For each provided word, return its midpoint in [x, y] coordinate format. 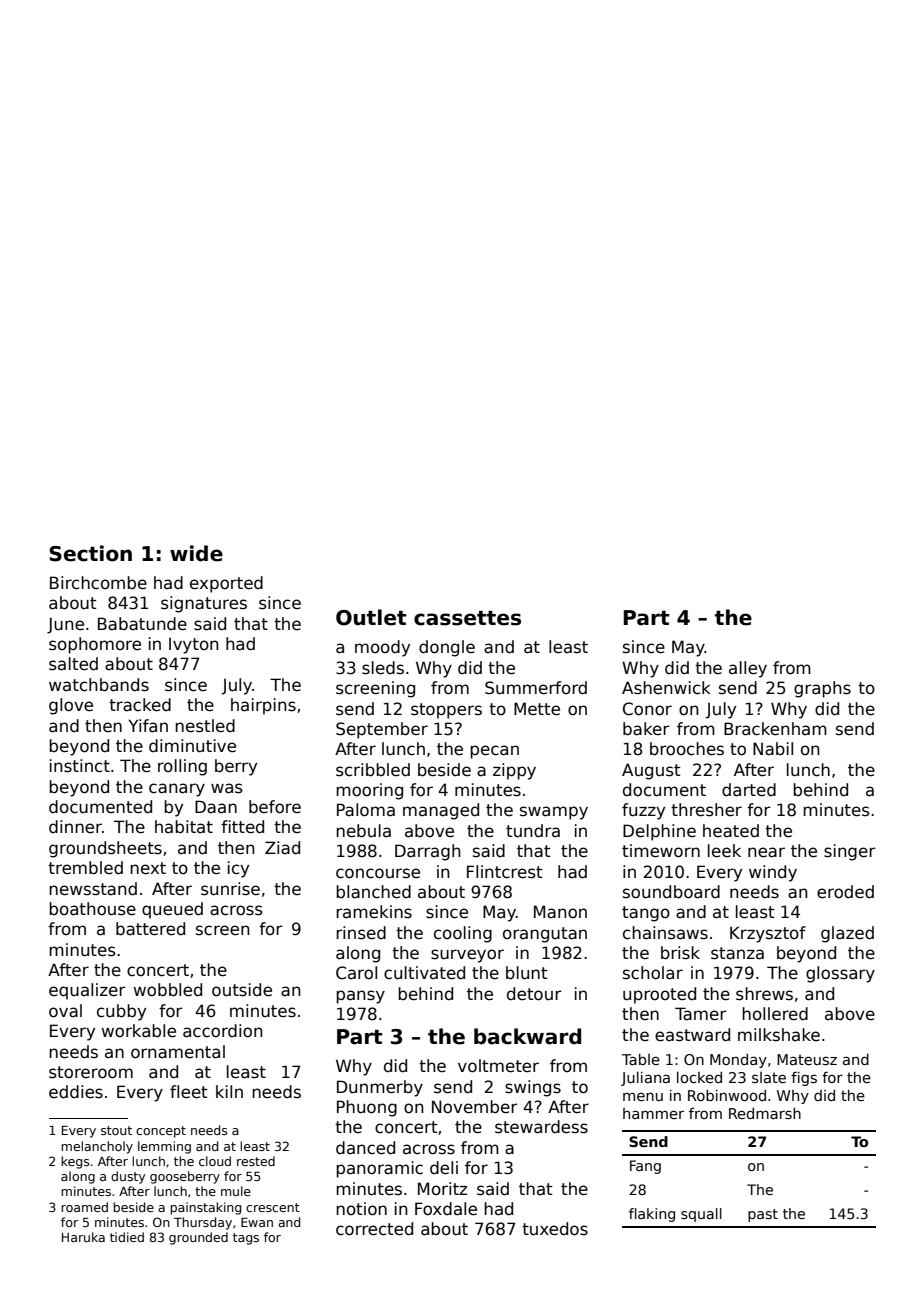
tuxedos [555, 1229]
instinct [80, 766]
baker [646, 729]
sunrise [230, 889]
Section [90, 553]
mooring [369, 791]
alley [748, 669]
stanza [737, 953]
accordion [223, 1031]
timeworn [661, 851]
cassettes [467, 618]
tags [246, 1239]
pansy [360, 997]
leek [724, 851]
